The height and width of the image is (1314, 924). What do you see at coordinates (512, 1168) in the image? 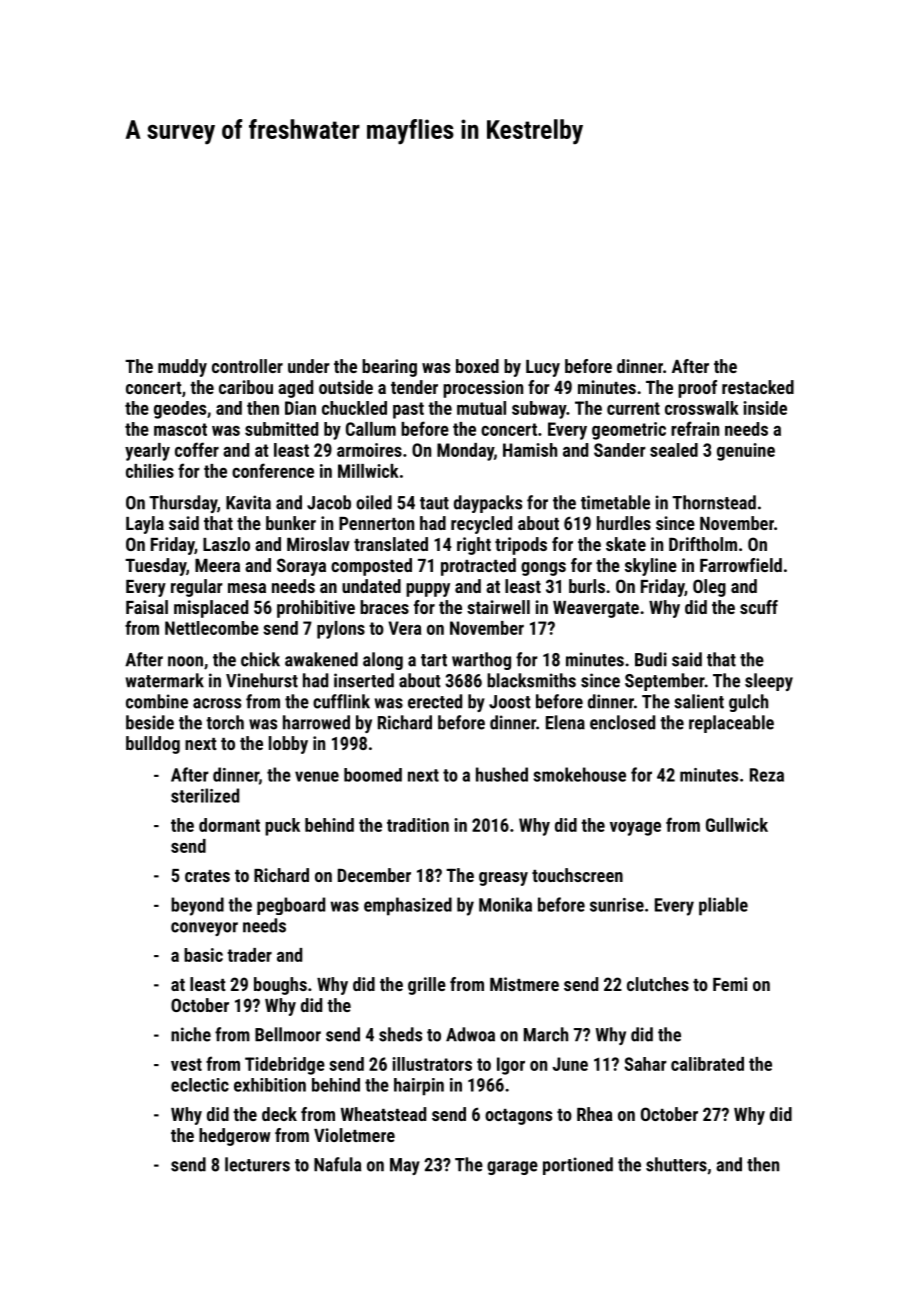
I see `garage` at bounding box center [512, 1168].
